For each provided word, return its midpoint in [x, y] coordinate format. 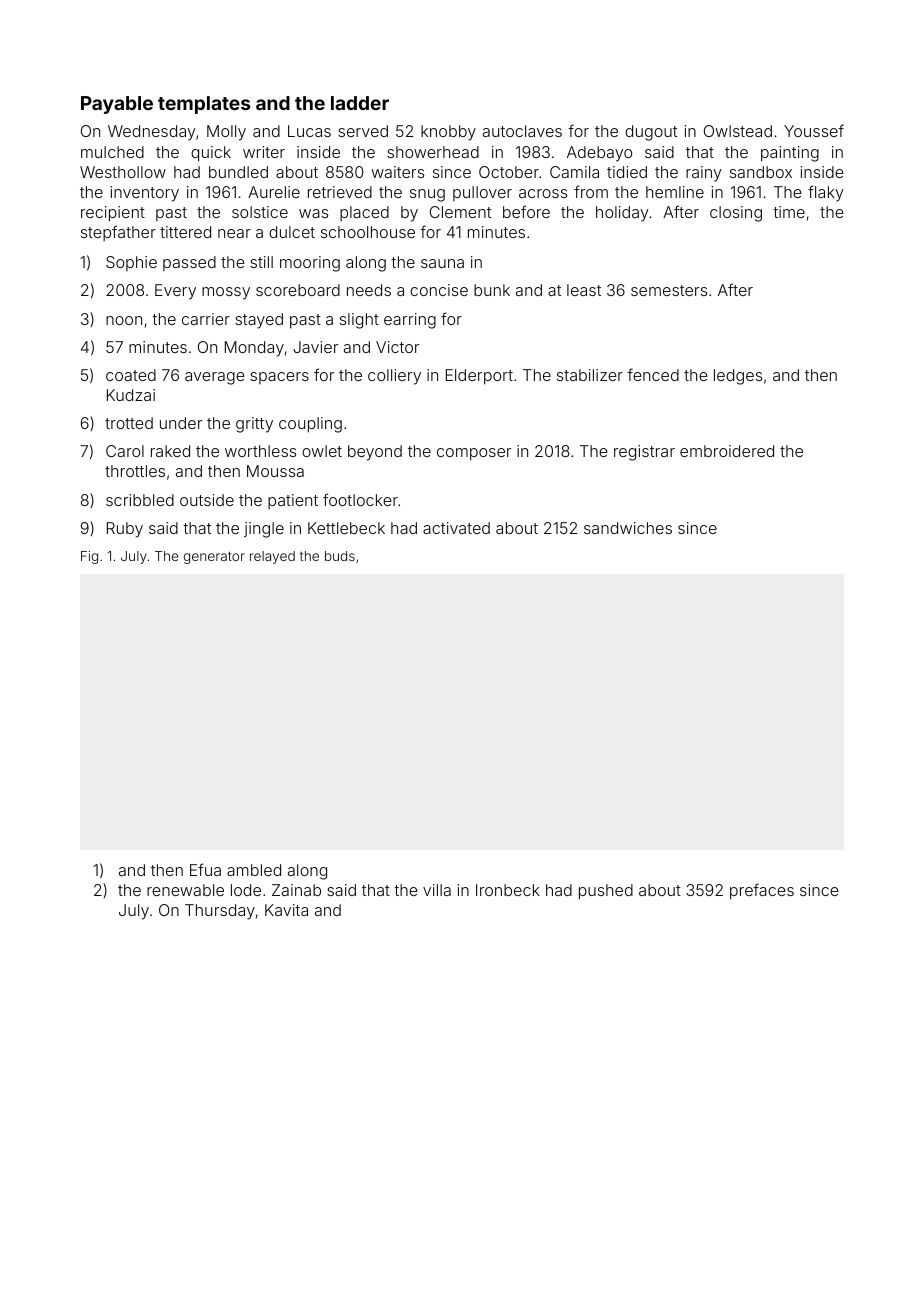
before [526, 211]
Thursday [220, 912]
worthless [260, 451]
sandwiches [628, 528]
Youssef [814, 130]
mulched [112, 152]
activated [456, 528]
